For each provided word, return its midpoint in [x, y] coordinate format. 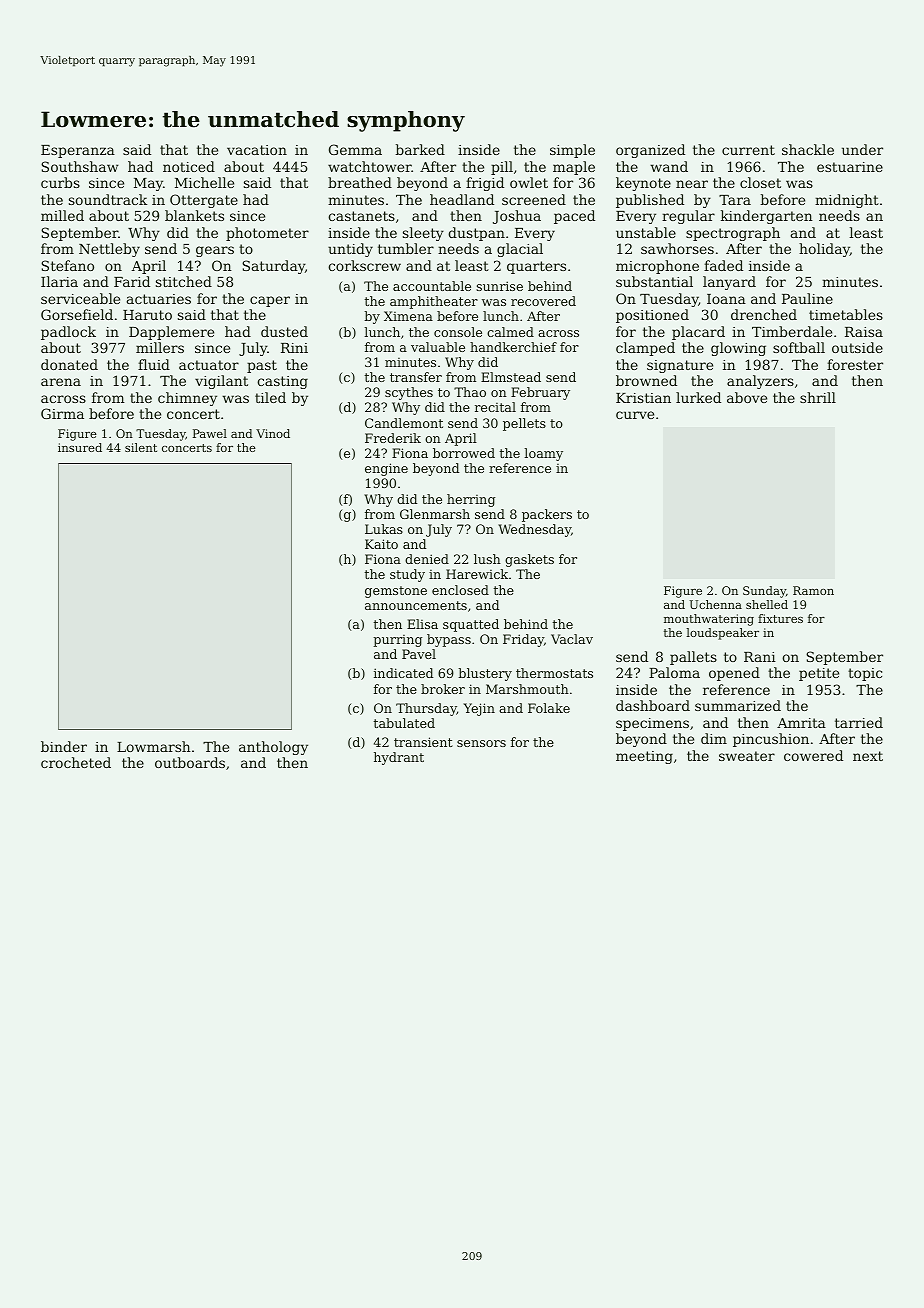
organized [650, 151]
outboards [190, 762]
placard [698, 333]
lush [487, 559]
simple [572, 151]
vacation [257, 150]
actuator [209, 365]
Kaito [381, 544]
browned [646, 380]
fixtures [780, 618]
